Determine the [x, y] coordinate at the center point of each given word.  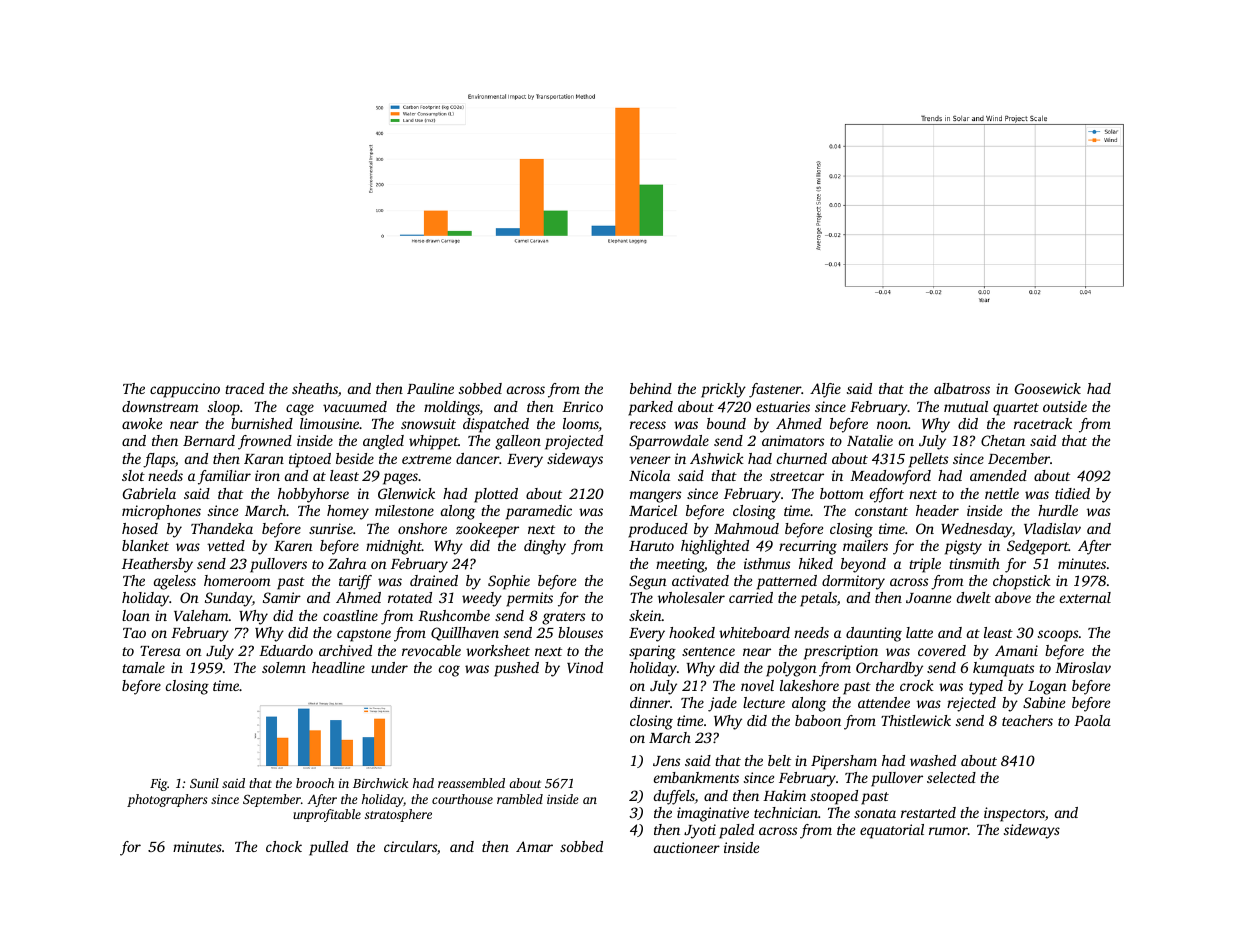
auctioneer [687, 847]
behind [651, 388]
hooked [692, 632]
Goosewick [1048, 388]
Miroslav [1083, 667]
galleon [518, 442]
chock [284, 846]
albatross [962, 388]
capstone [364, 635]
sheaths [315, 388]
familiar [224, 477]
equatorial [892, 831]
